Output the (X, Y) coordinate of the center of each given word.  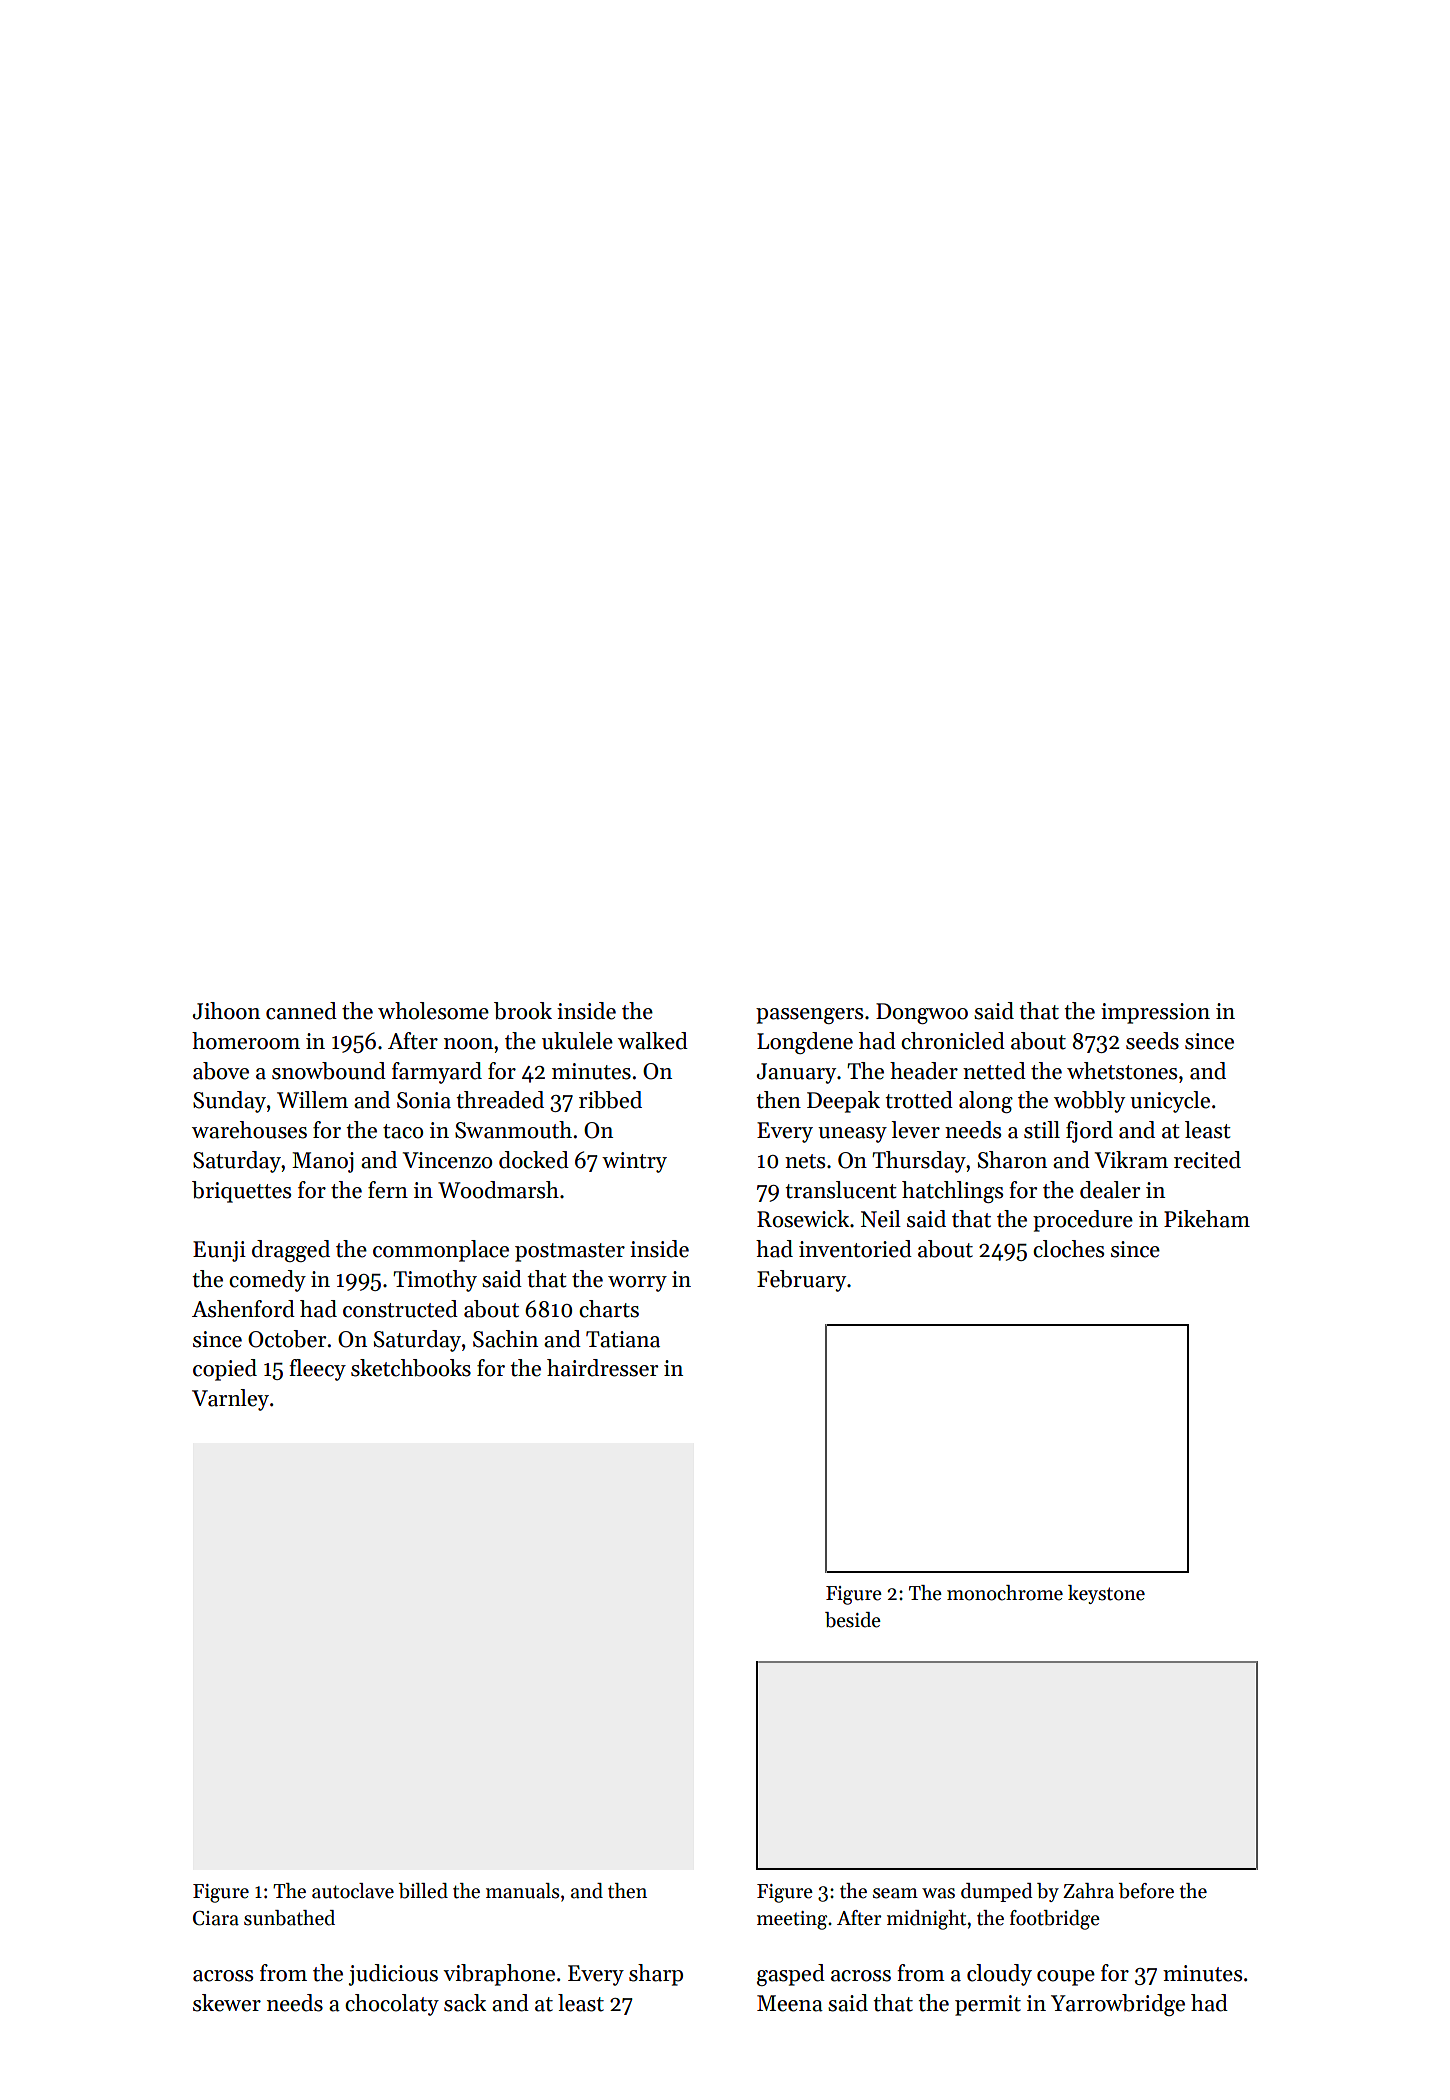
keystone (1106, 1594)
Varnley (230, 1400)
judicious (393, 1975)
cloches (1068, 1249)
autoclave (353, 1891)
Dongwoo (922, 1013)
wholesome (433, 1011)
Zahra (1088, 1891)
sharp (656, 1975)
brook (523, 1011)
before (1146, 1891)
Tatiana (623, 1339)
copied (225, 1370)
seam (895, 1893)
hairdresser (602, 1368)
